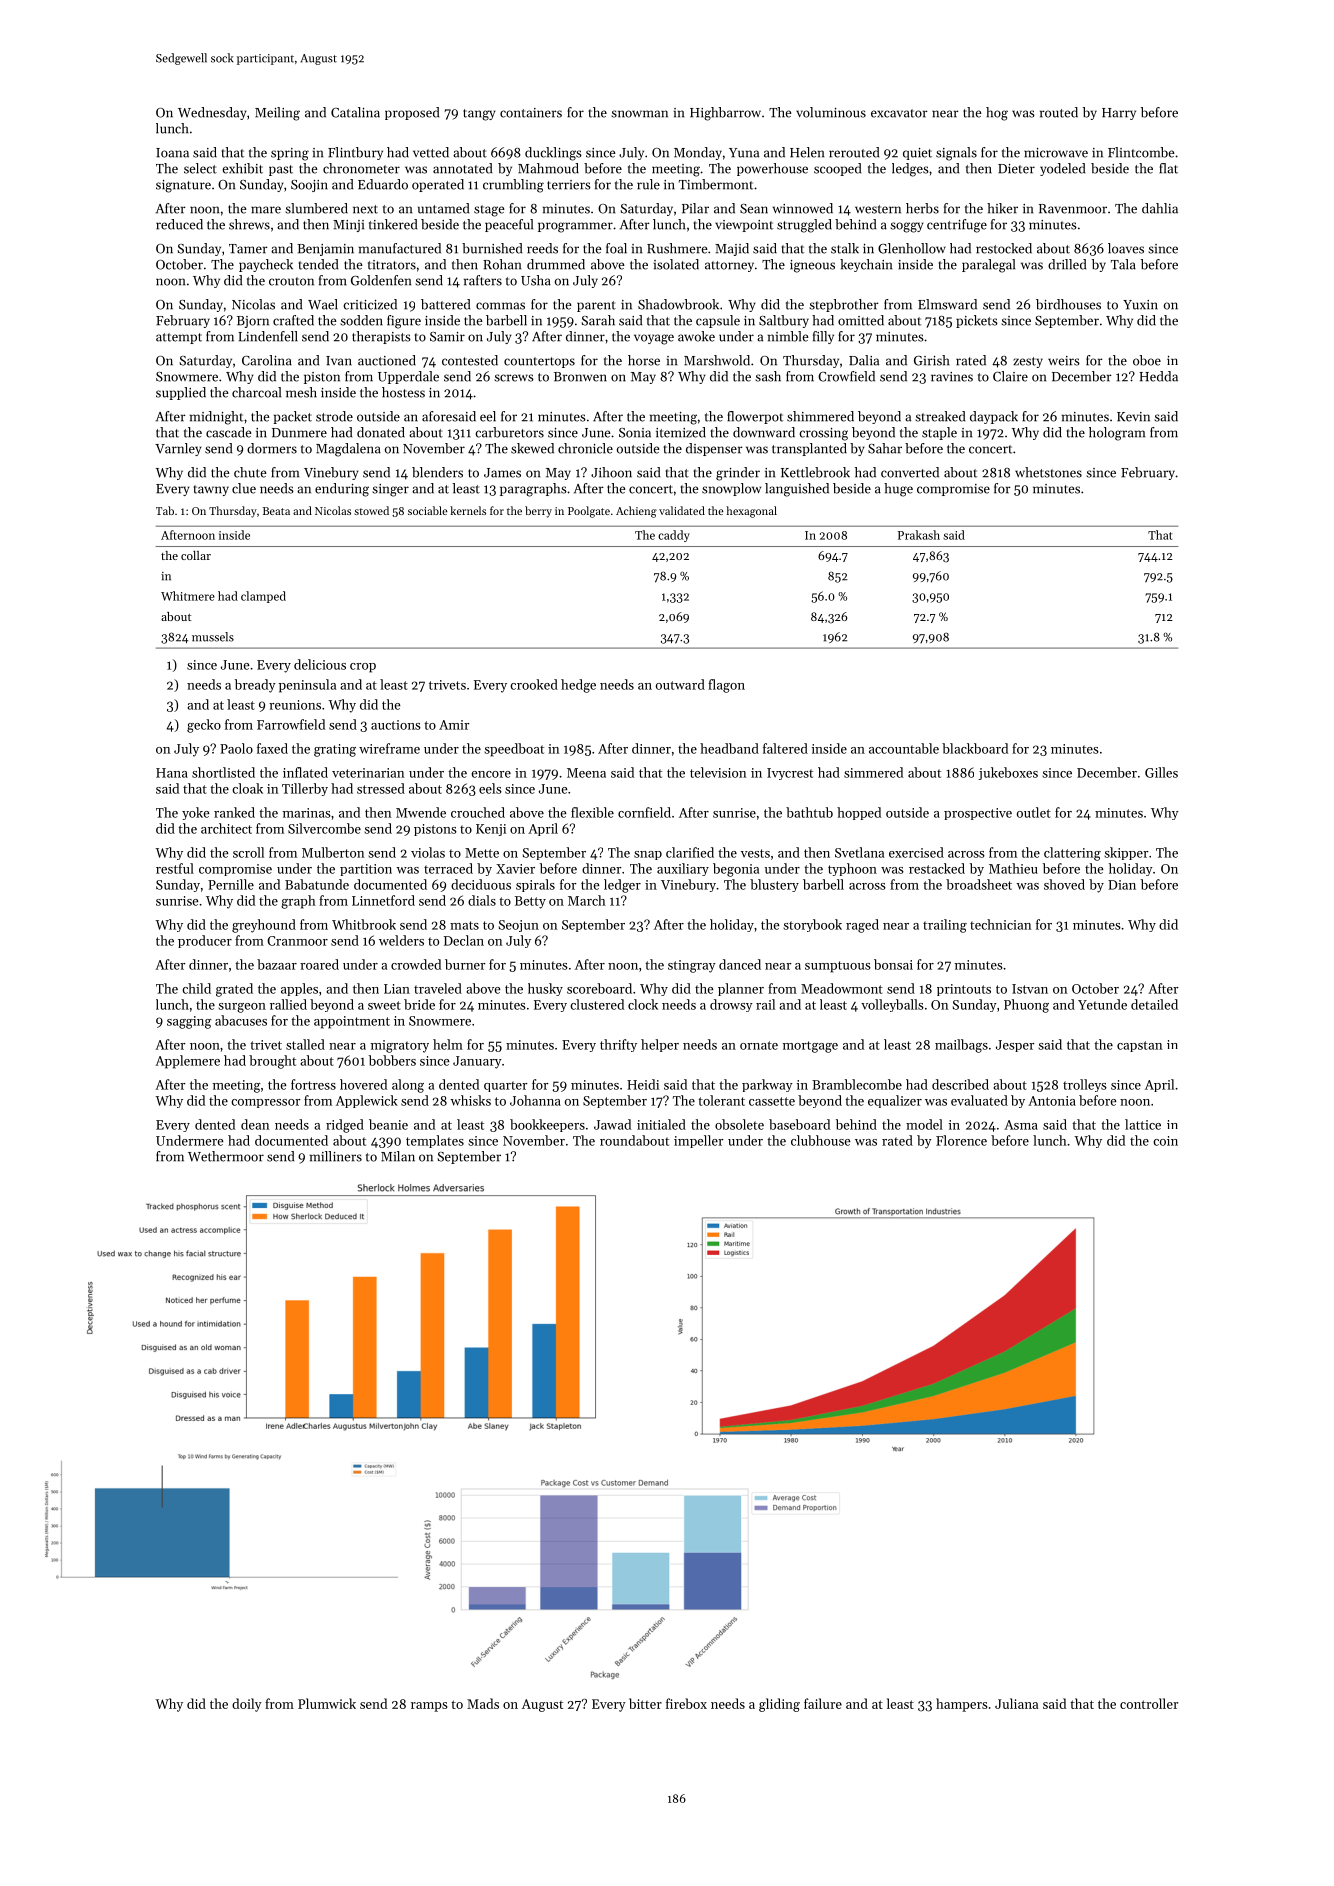  Describe the element at coordinates (997, 114) in the screenshot. I see `hog` at that location.
